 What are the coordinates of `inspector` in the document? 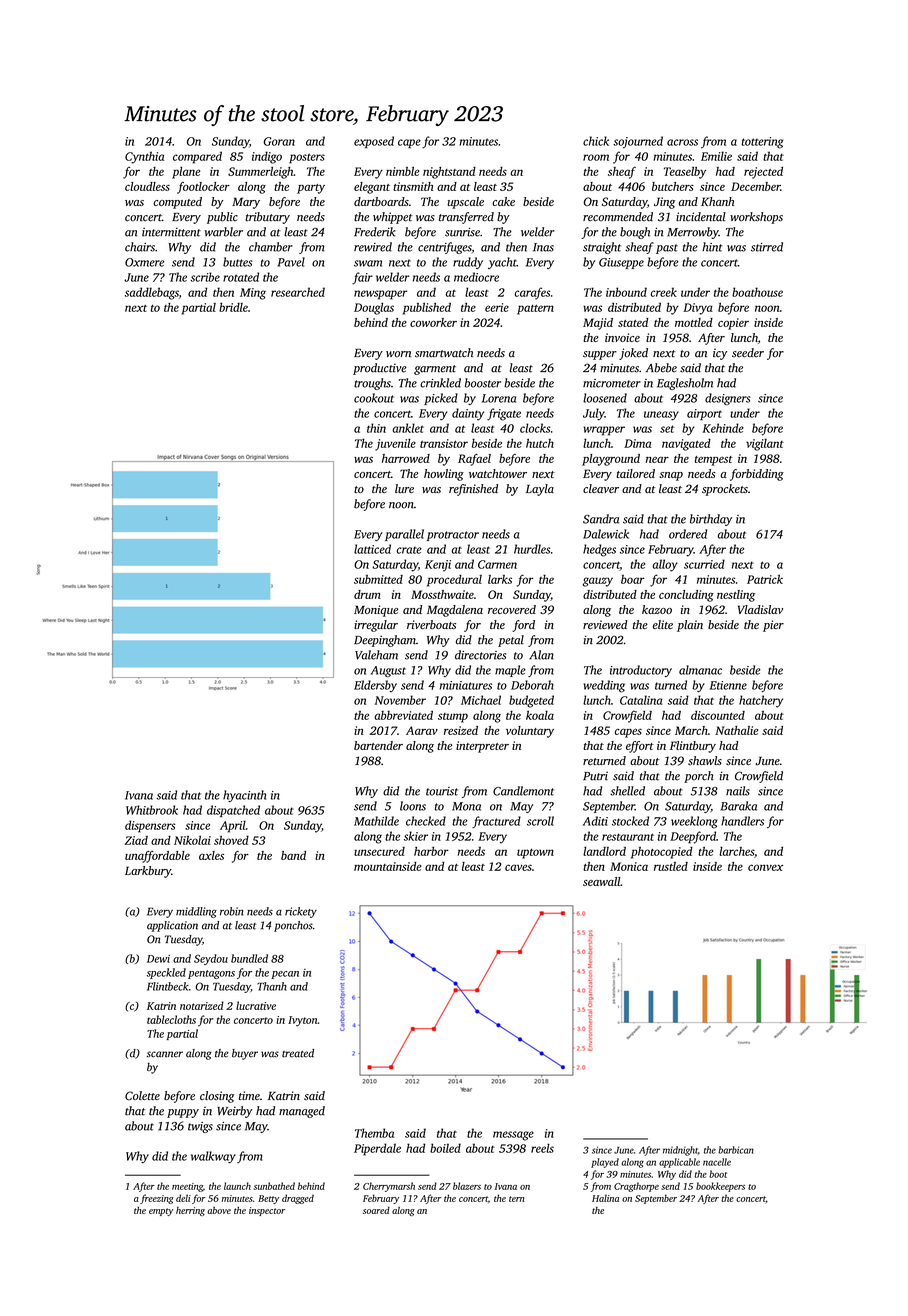 It's located at (267, 1211).
